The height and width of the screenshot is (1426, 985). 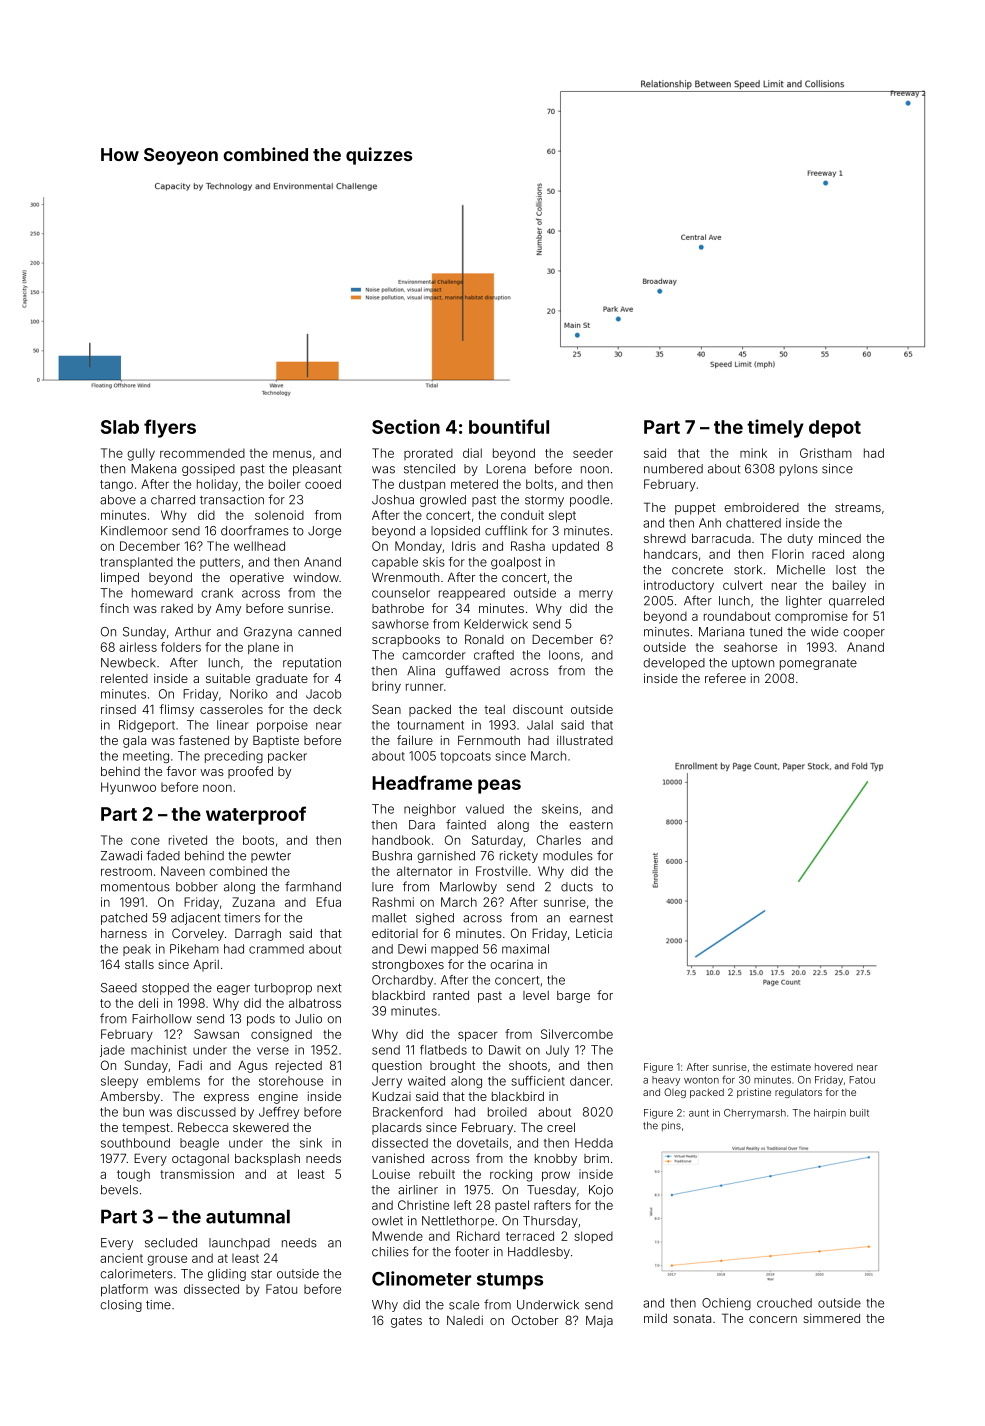 I want to click on brought, so click(x=452, y=1067).
